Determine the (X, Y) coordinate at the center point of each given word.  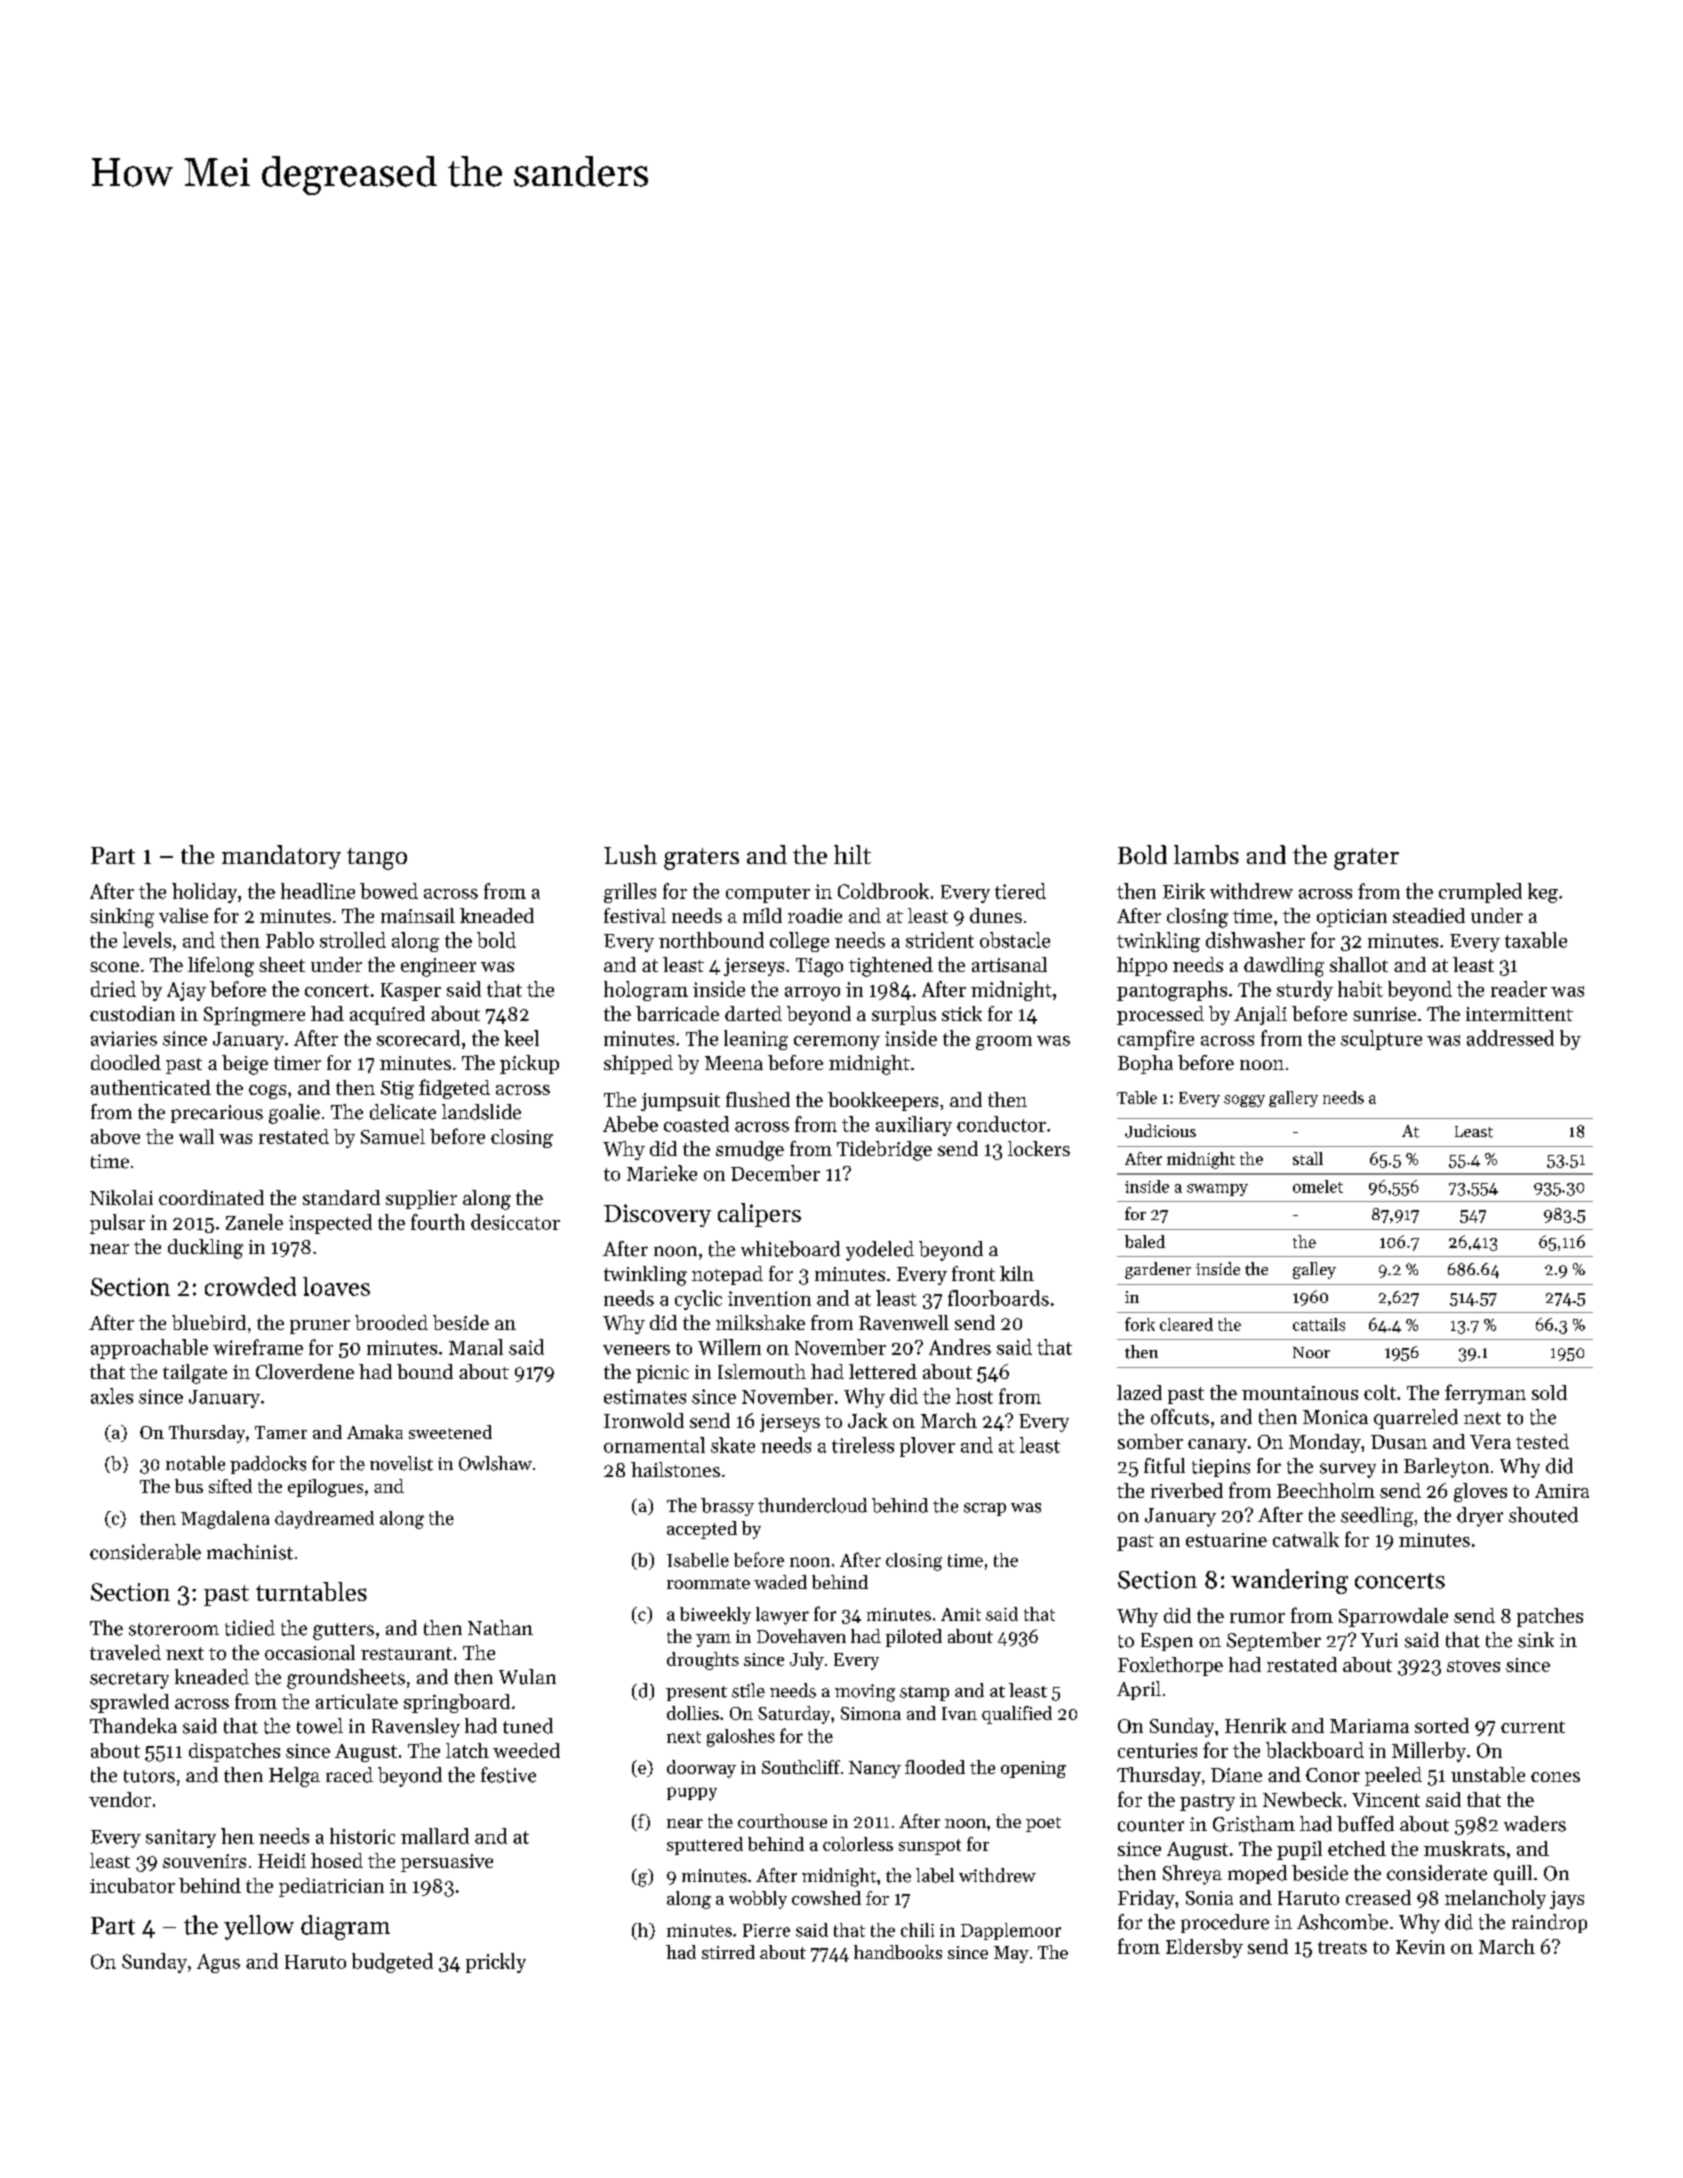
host (974, 1396)
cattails (1319, 1324)
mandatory (281, 857)
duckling (205, 1249)
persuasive (447, 1863)
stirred (728, 1952)
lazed (1139, 1392)
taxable (1536, 940)
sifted (230, 1486)
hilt (852, 854)
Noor (1311, 1352)
